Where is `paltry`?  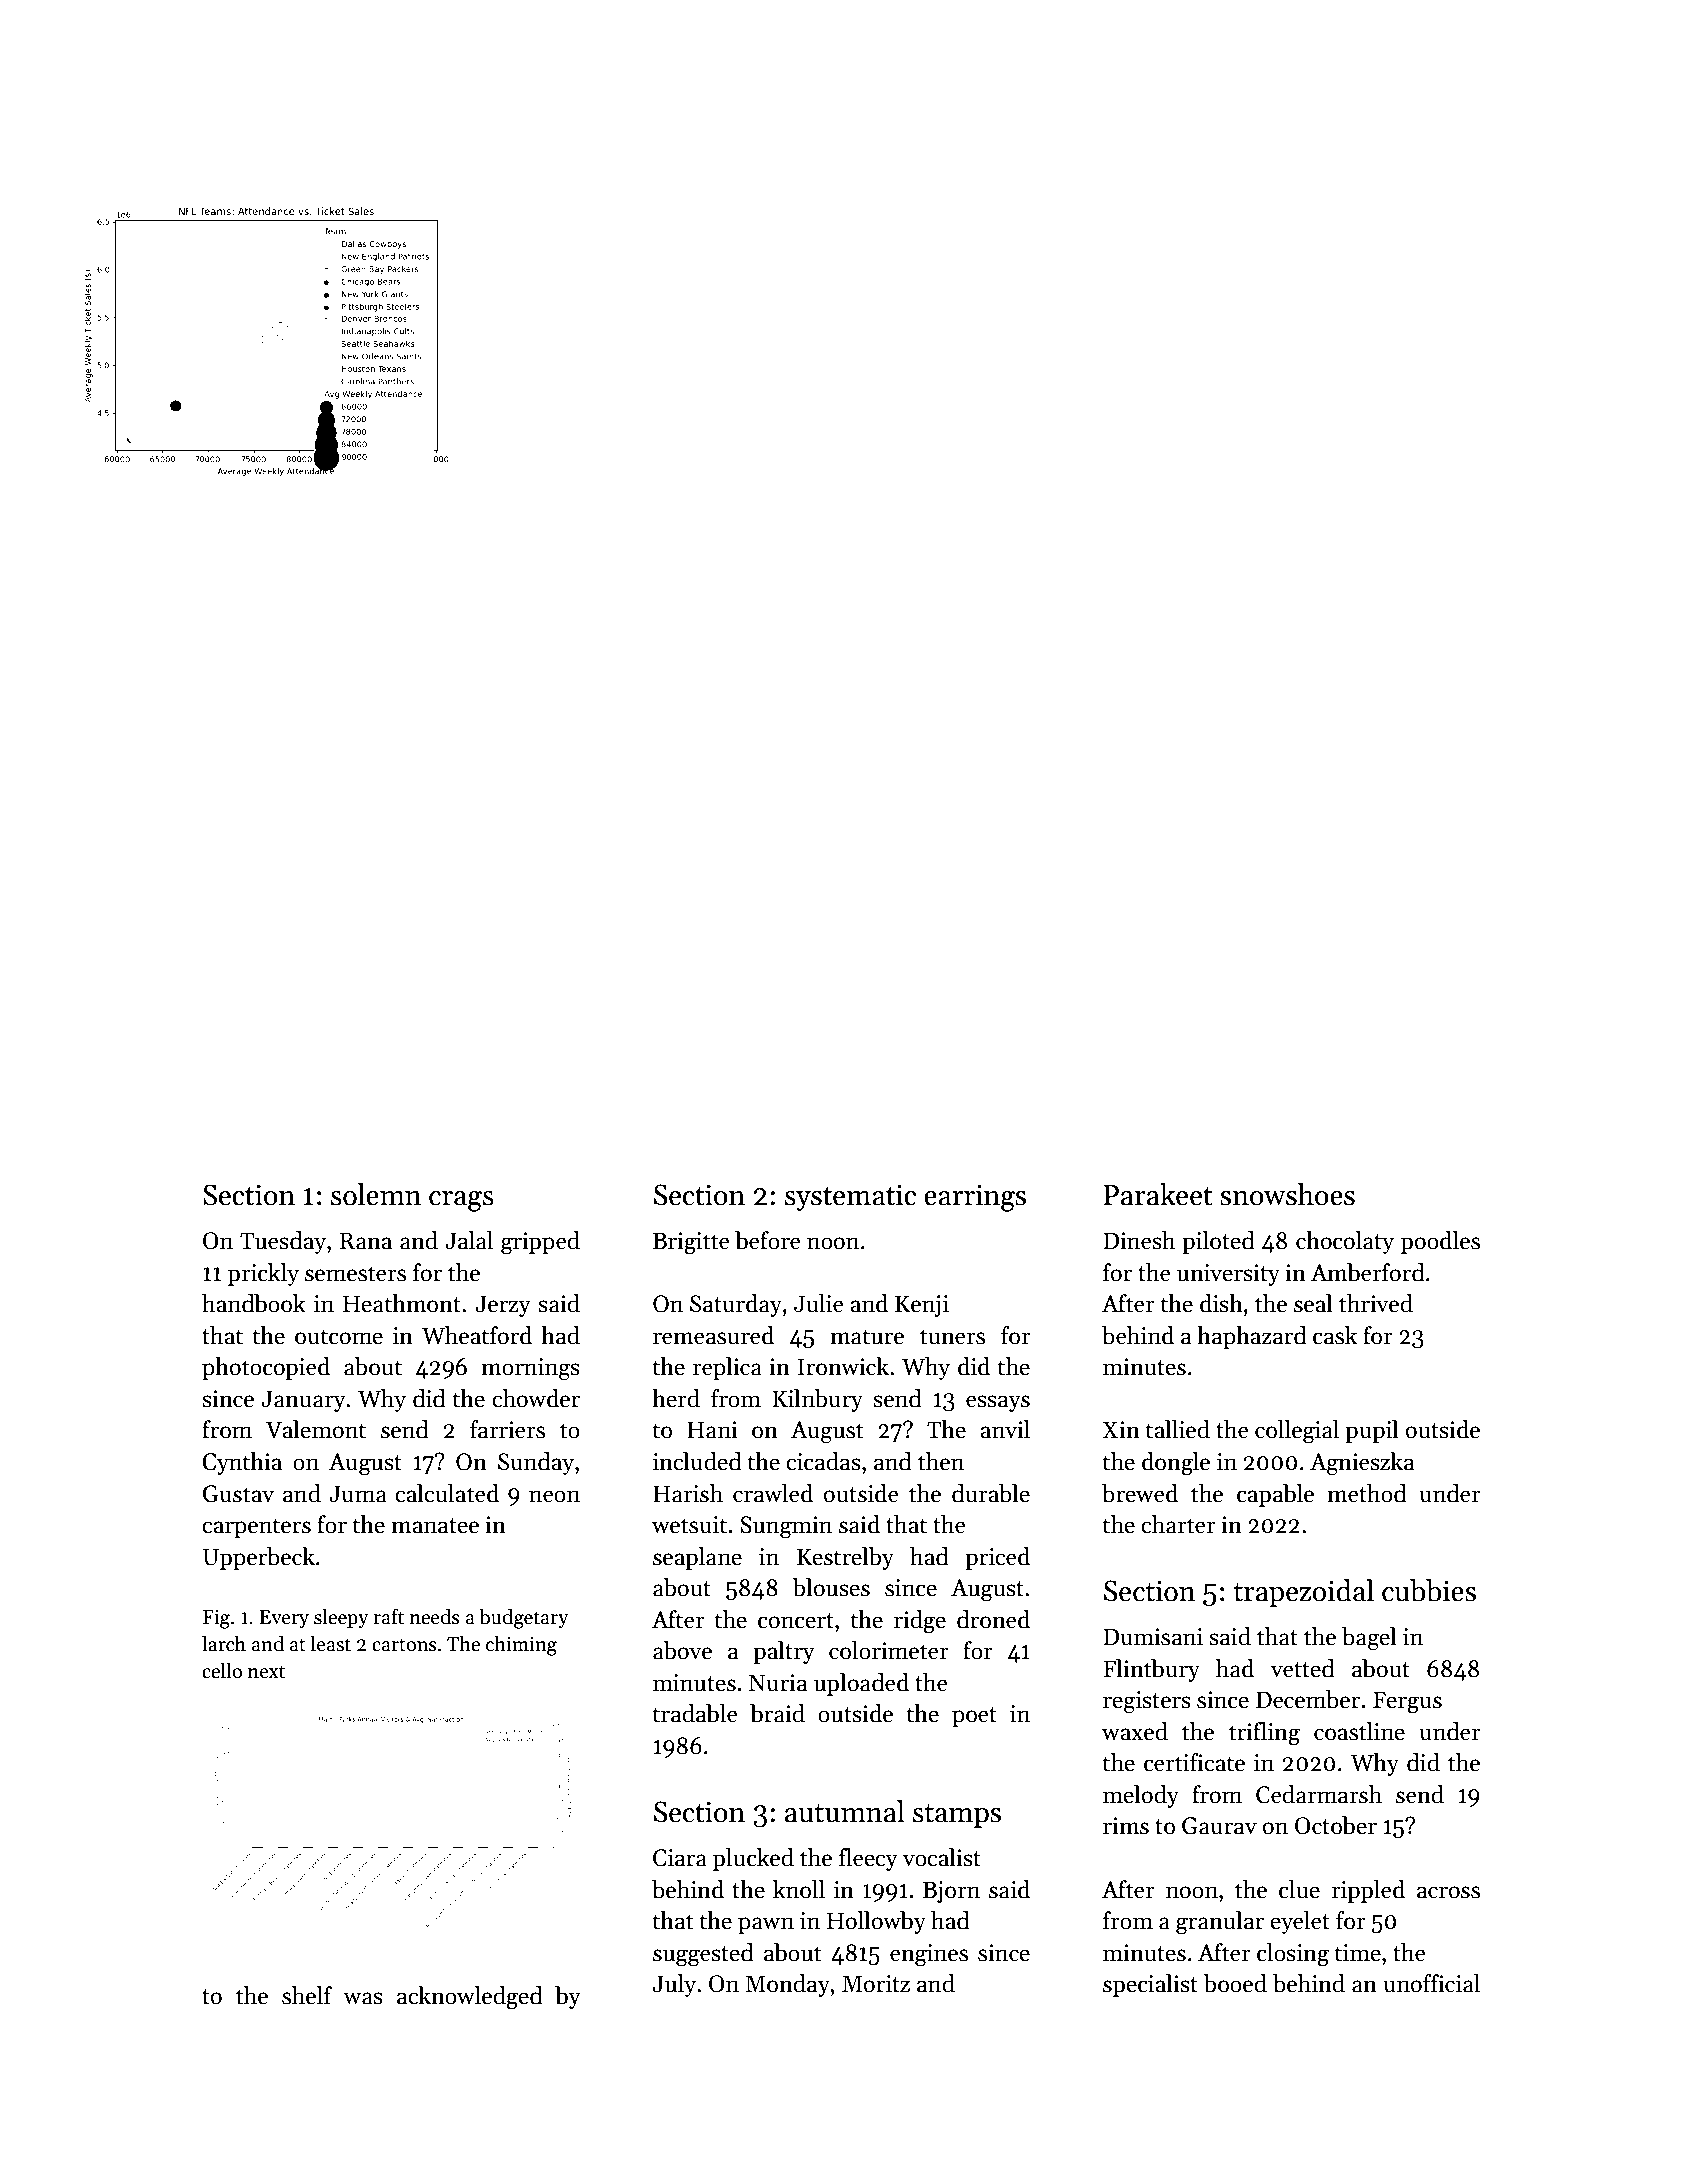 paltry is located at coordinates (784, 1652).
